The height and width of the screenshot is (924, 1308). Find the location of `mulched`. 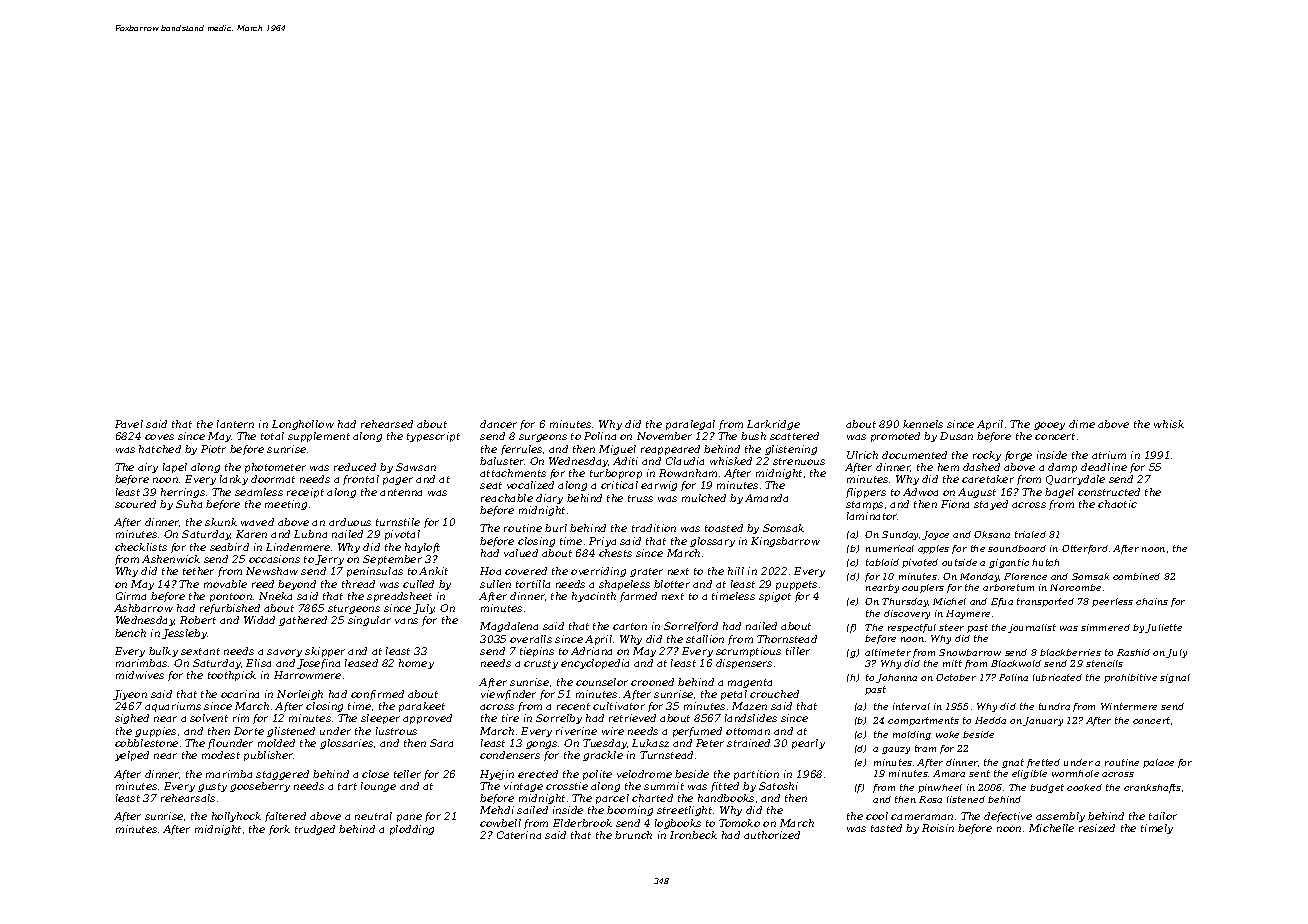

mulched is located at coordinates (704, 498).
